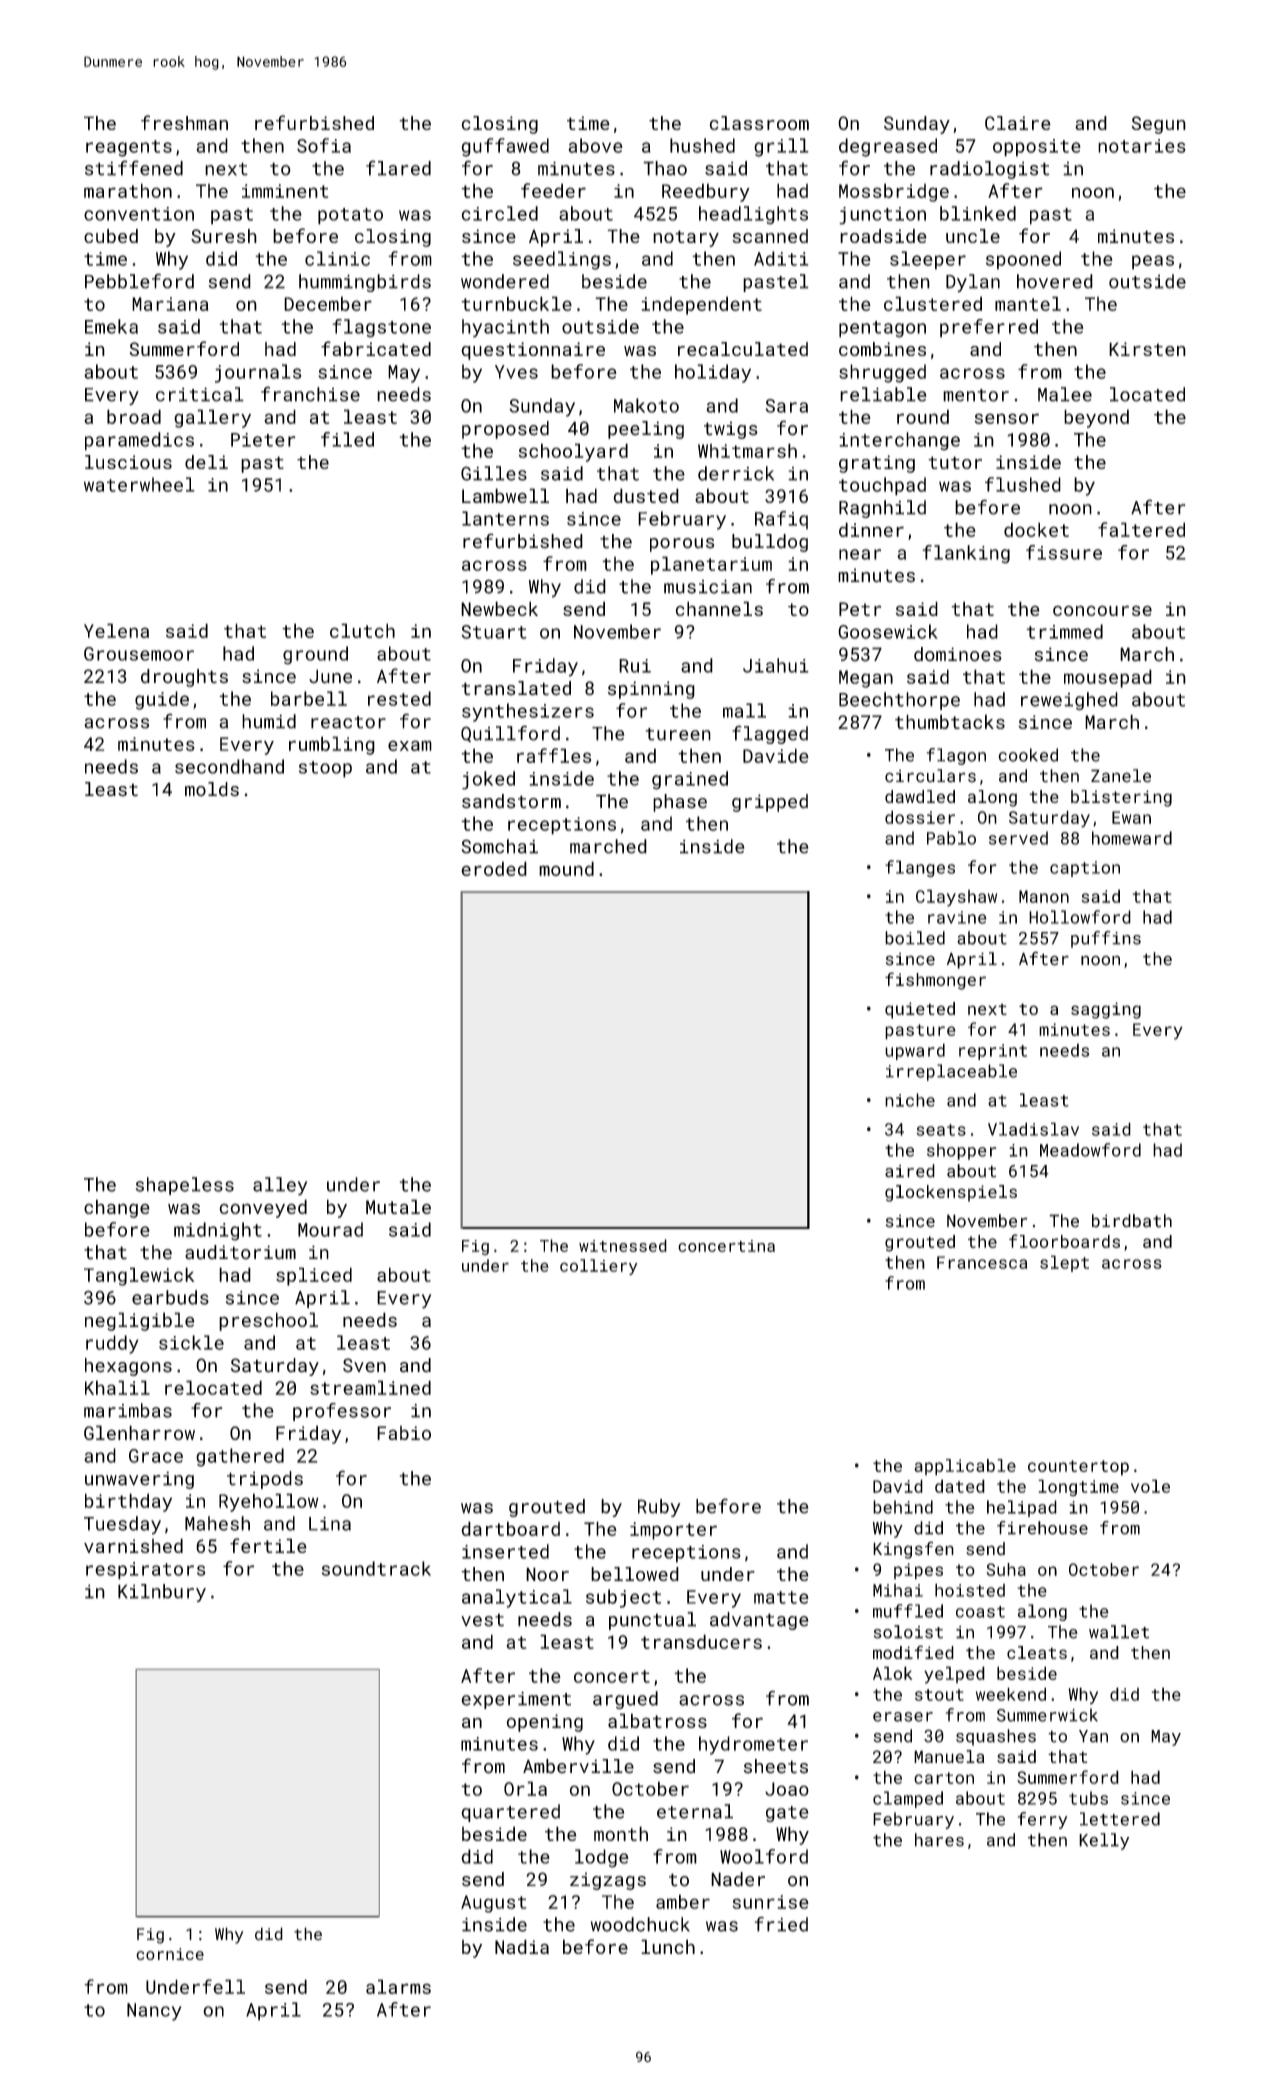 This image has width=1270, height=2092. Describe the element at coordinates (139, 1276) in the image. I see `Tanglewick` at that location.
